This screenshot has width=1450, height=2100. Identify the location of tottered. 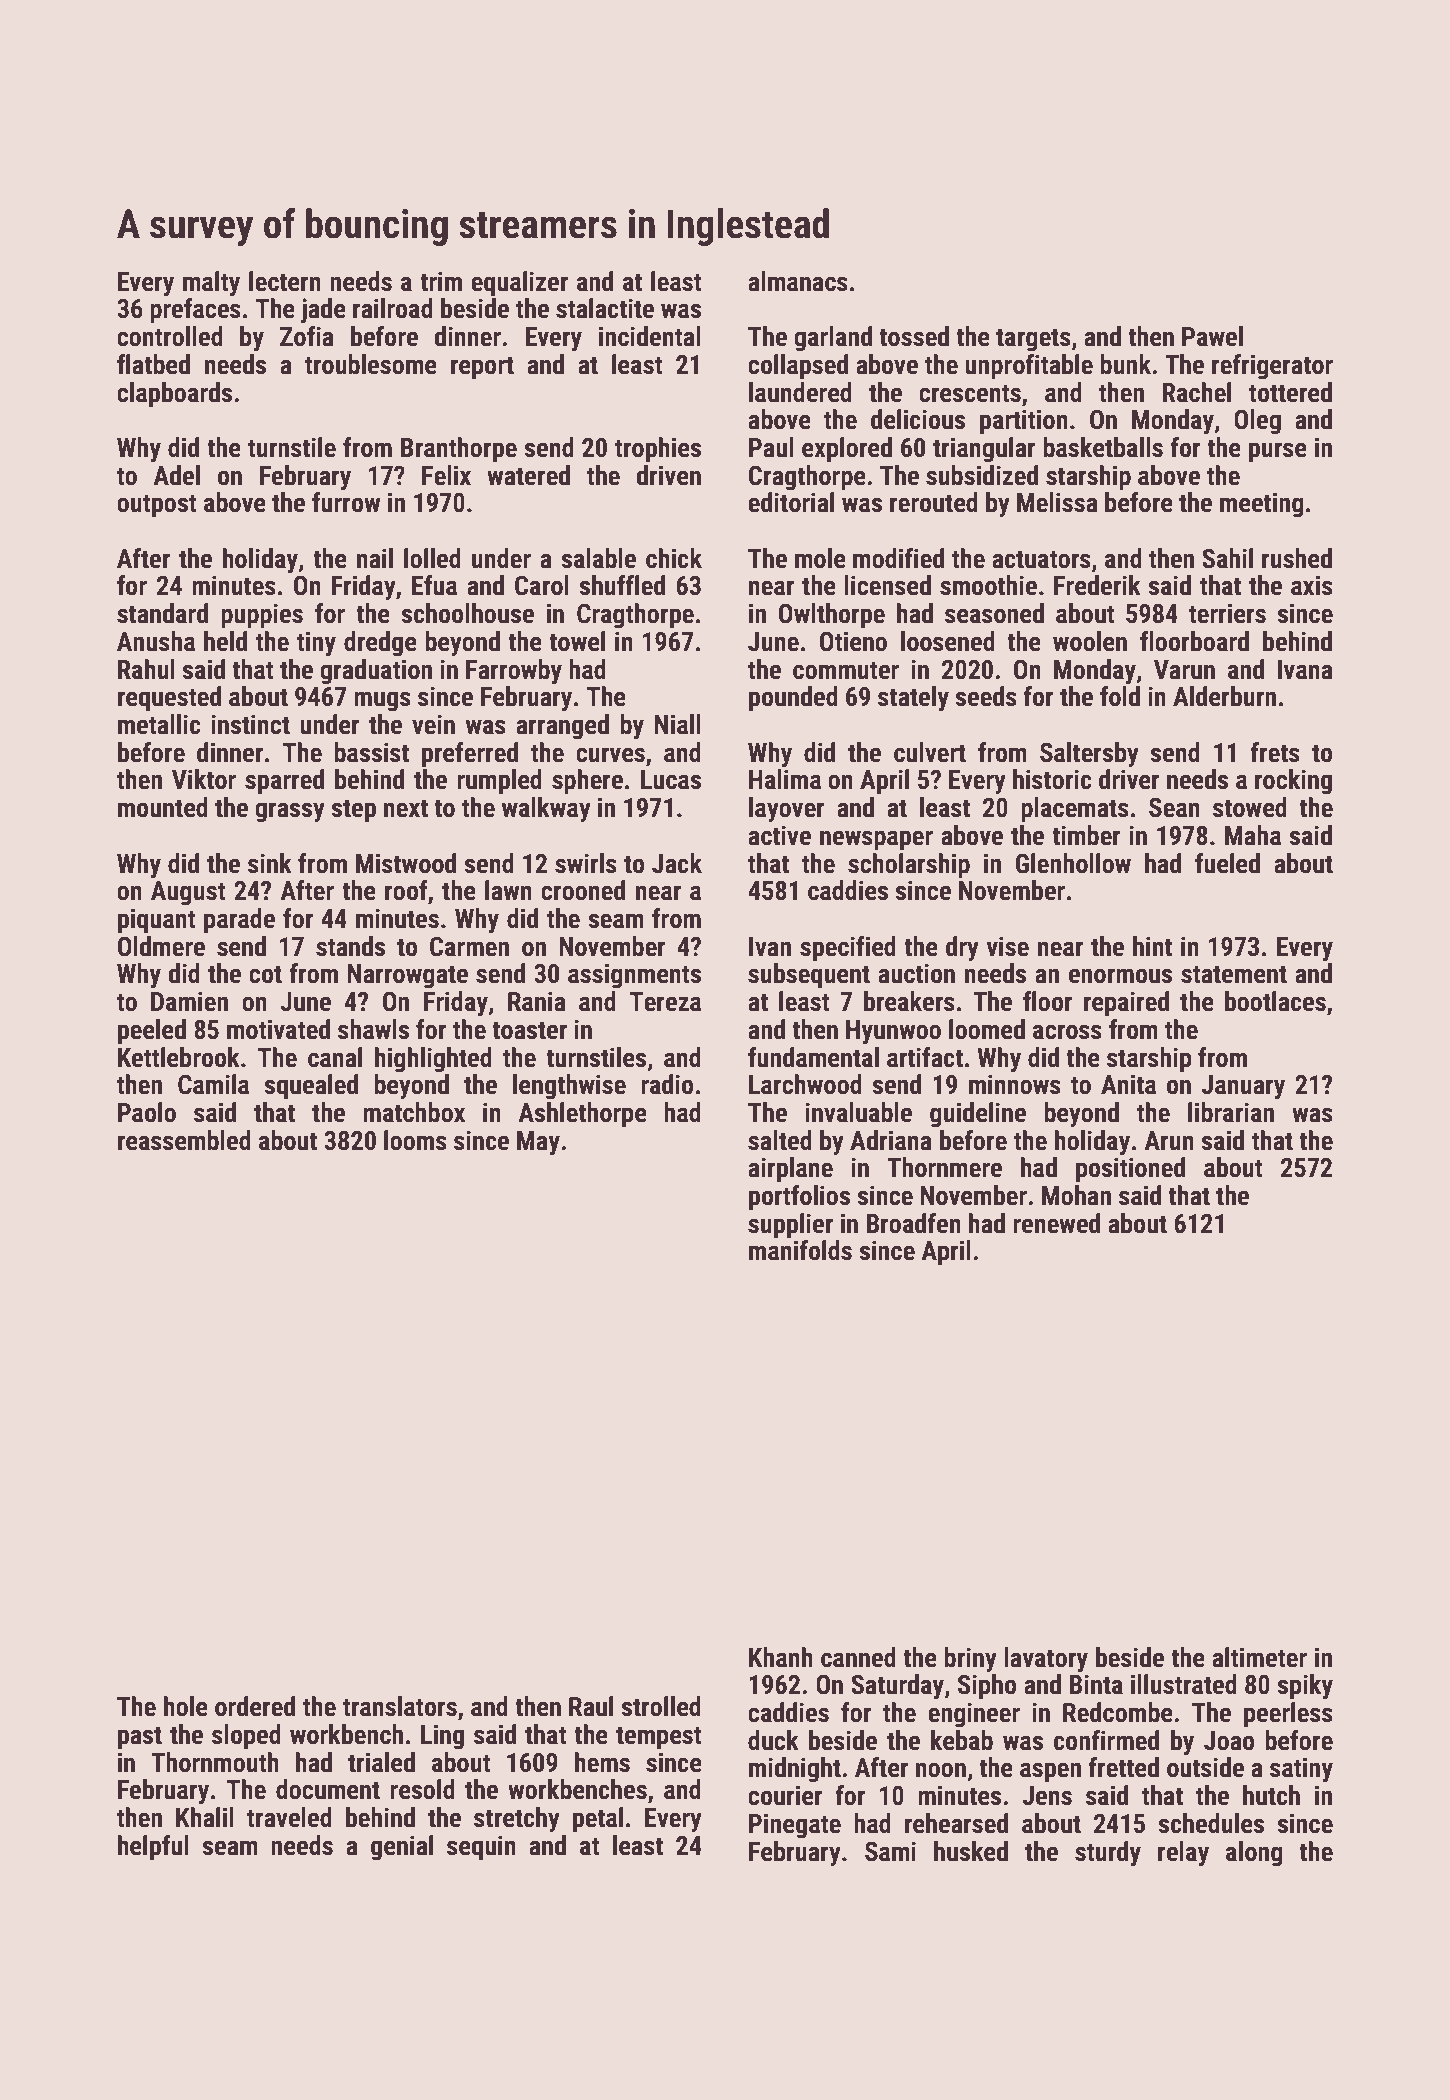
(1290, 392).
